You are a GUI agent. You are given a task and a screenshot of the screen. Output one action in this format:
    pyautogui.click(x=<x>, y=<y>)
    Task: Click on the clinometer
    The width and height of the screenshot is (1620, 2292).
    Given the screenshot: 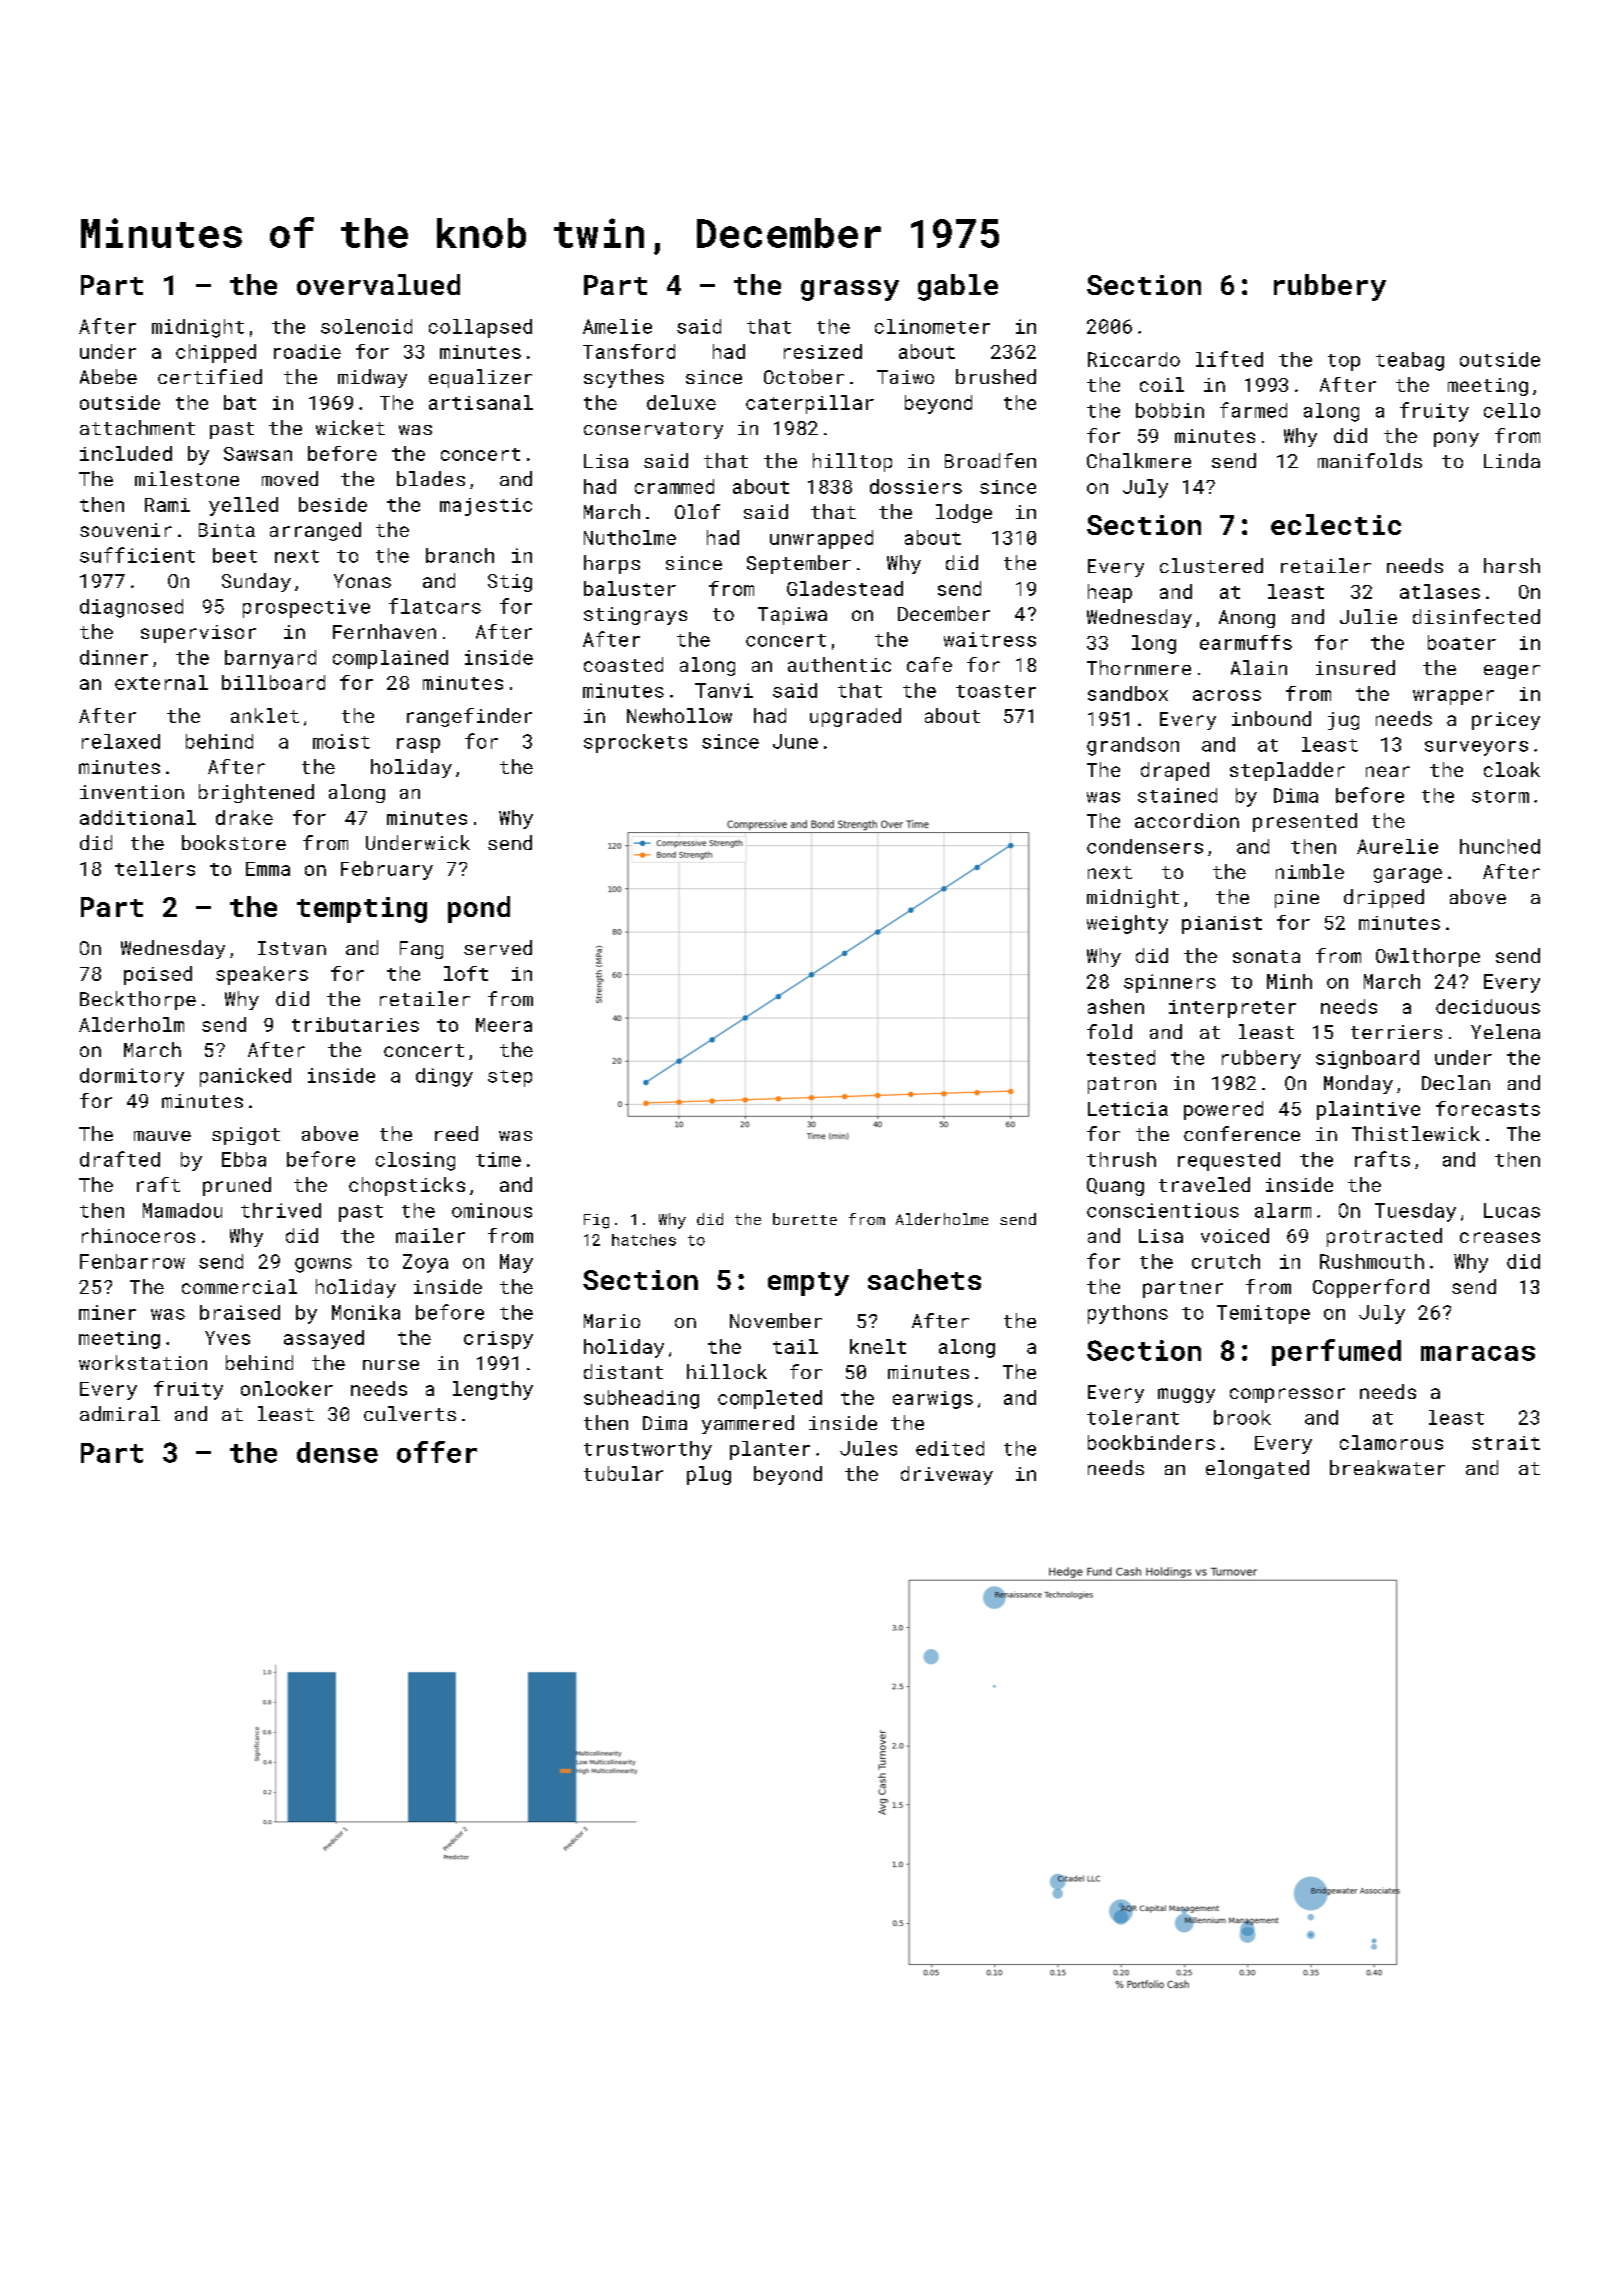 What is the action you would take?
    pyautogui.click(x=932, y=326)
